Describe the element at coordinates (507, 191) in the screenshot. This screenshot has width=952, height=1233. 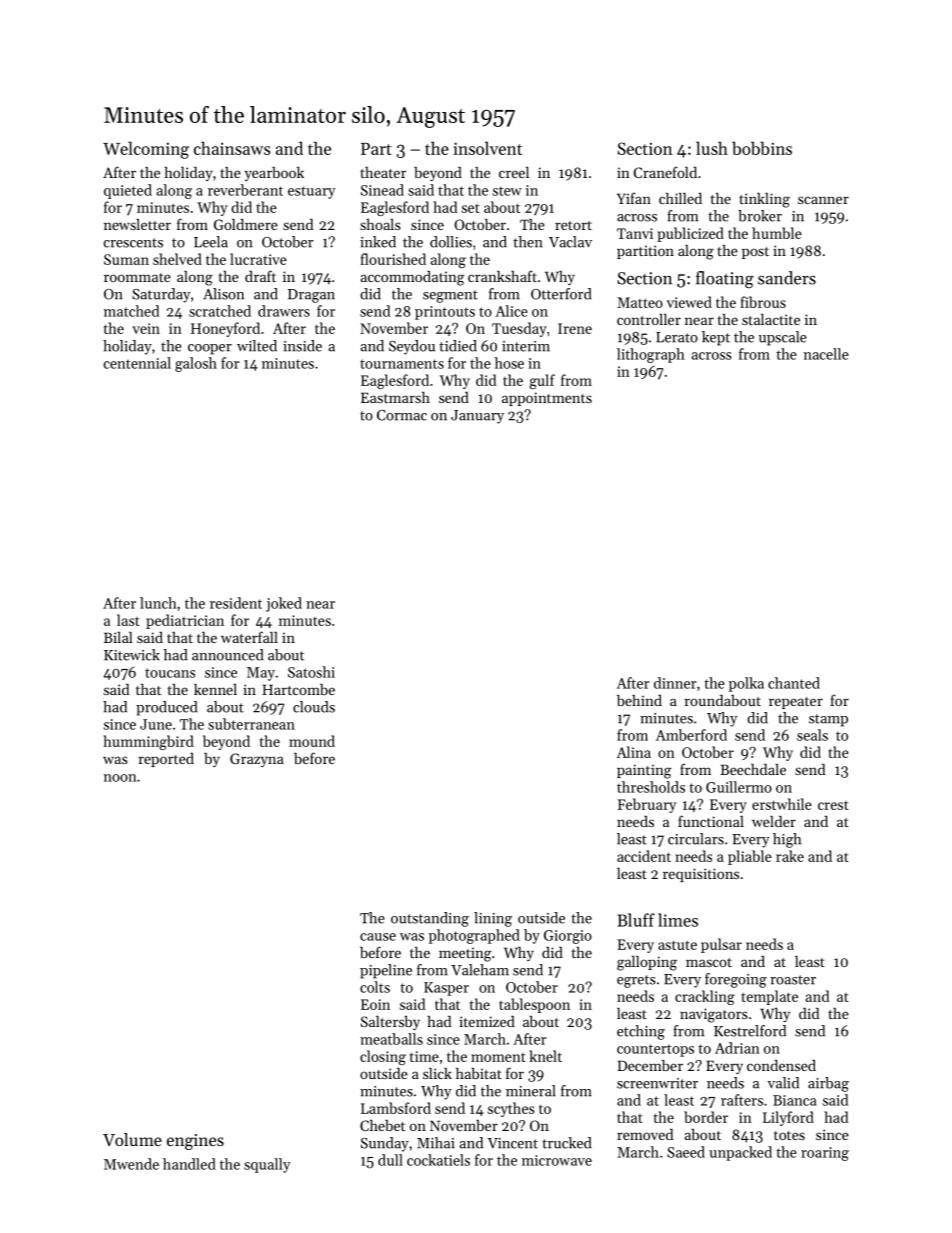
I see `stew` at that location.
